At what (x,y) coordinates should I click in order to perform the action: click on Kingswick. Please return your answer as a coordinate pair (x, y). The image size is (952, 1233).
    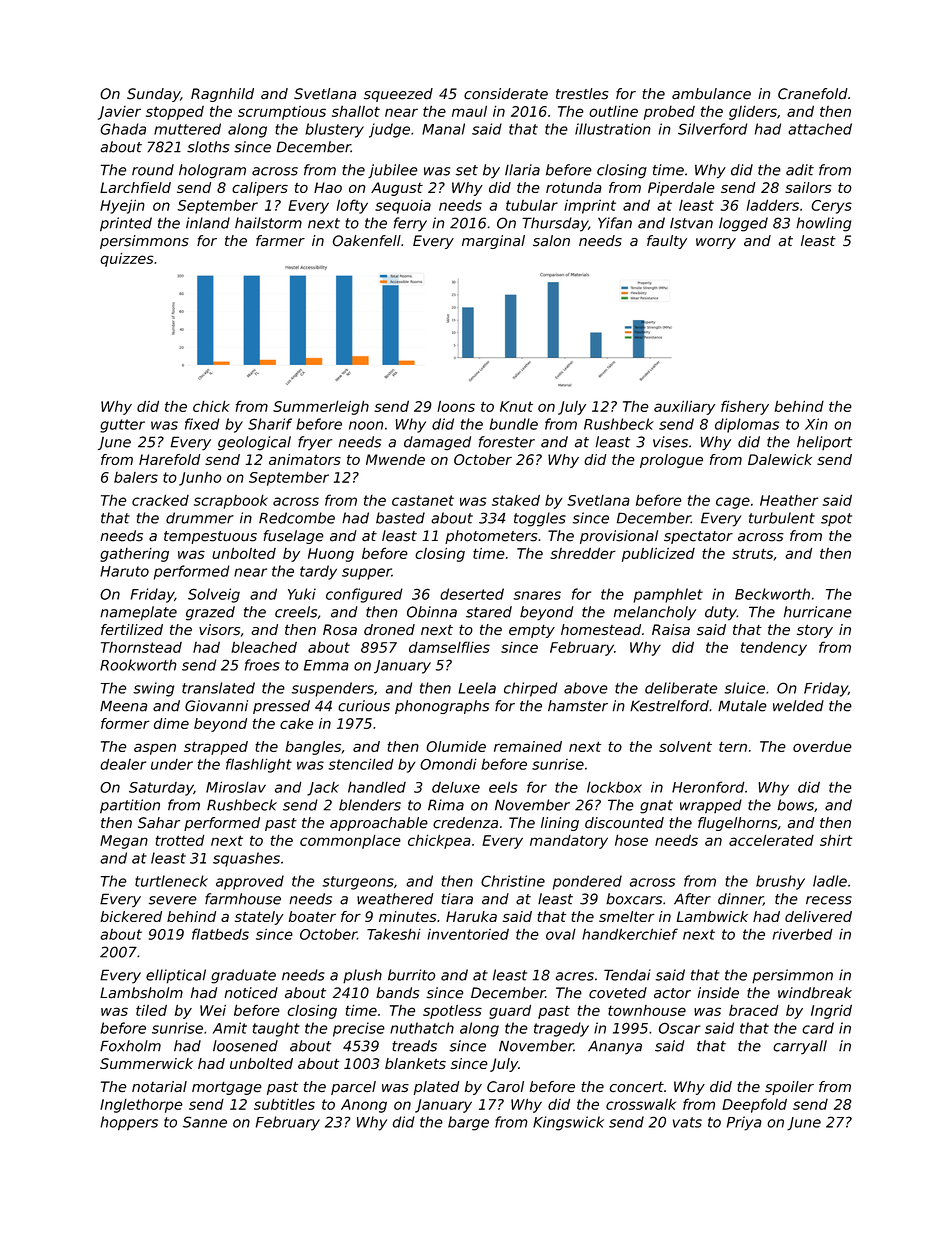
    Looking at the image, I should click on (568, 1123).
